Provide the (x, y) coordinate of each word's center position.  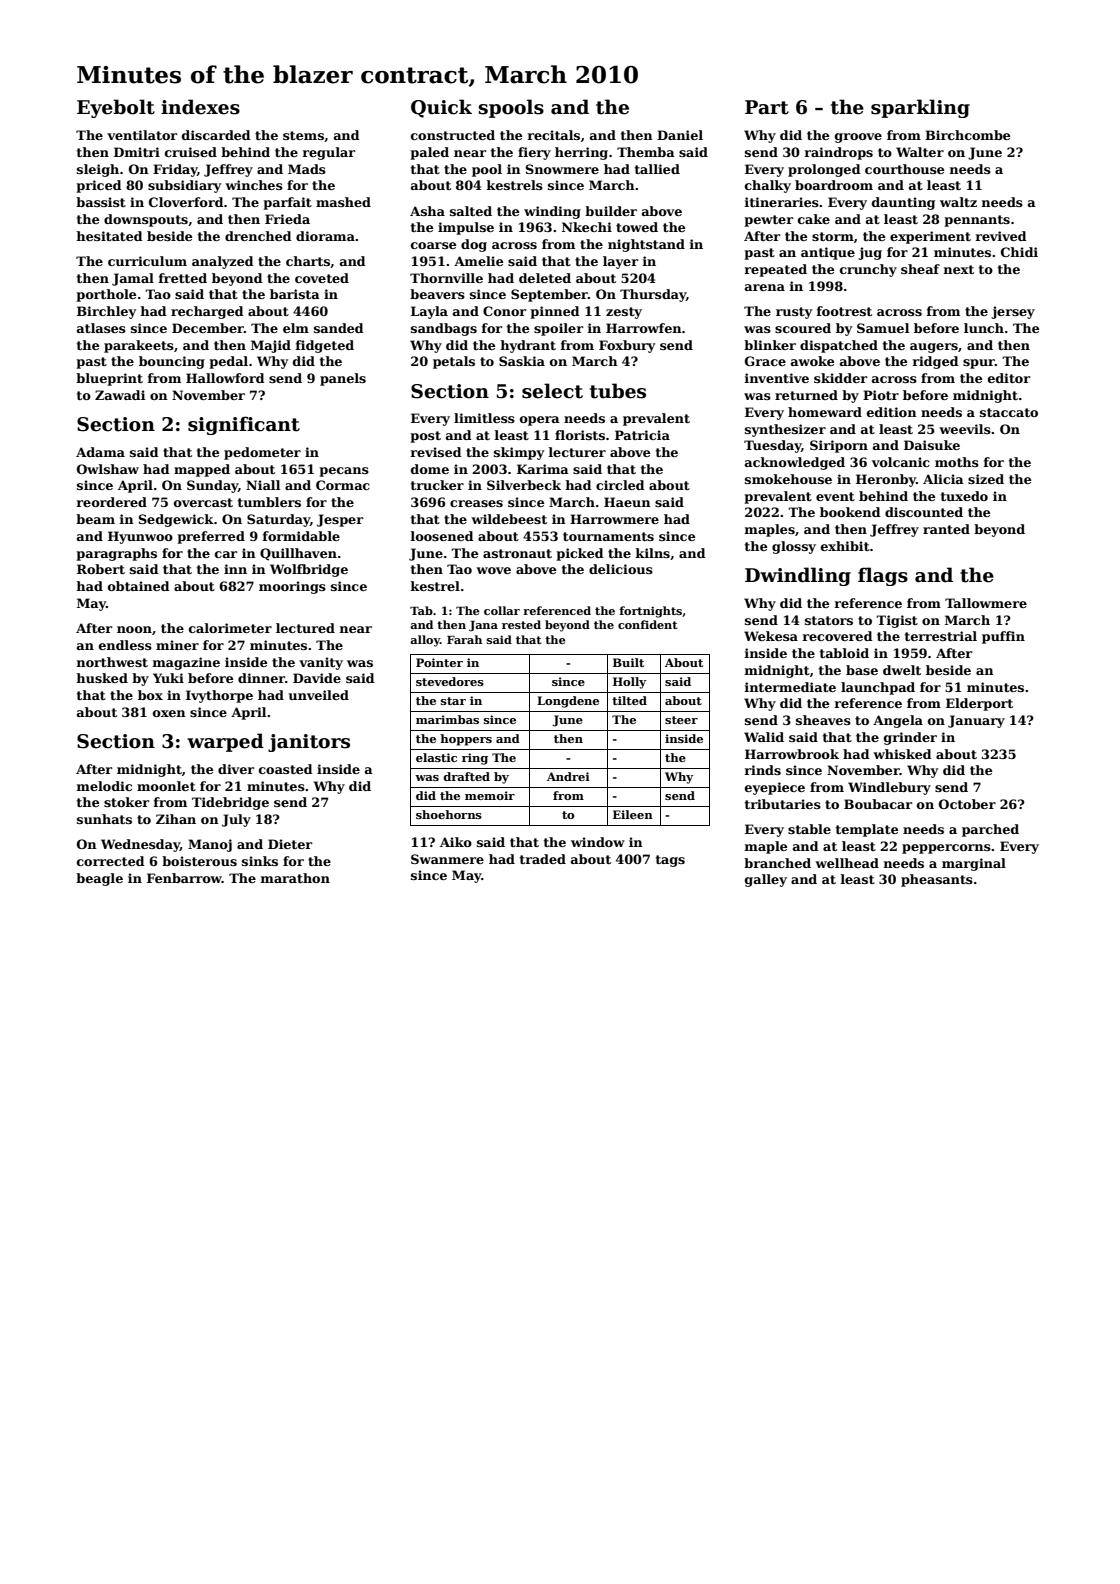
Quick (441, 108)
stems (303, 135)
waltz (958, 202)
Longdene (568, 702)
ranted (946, 529)
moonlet (166, 786)
